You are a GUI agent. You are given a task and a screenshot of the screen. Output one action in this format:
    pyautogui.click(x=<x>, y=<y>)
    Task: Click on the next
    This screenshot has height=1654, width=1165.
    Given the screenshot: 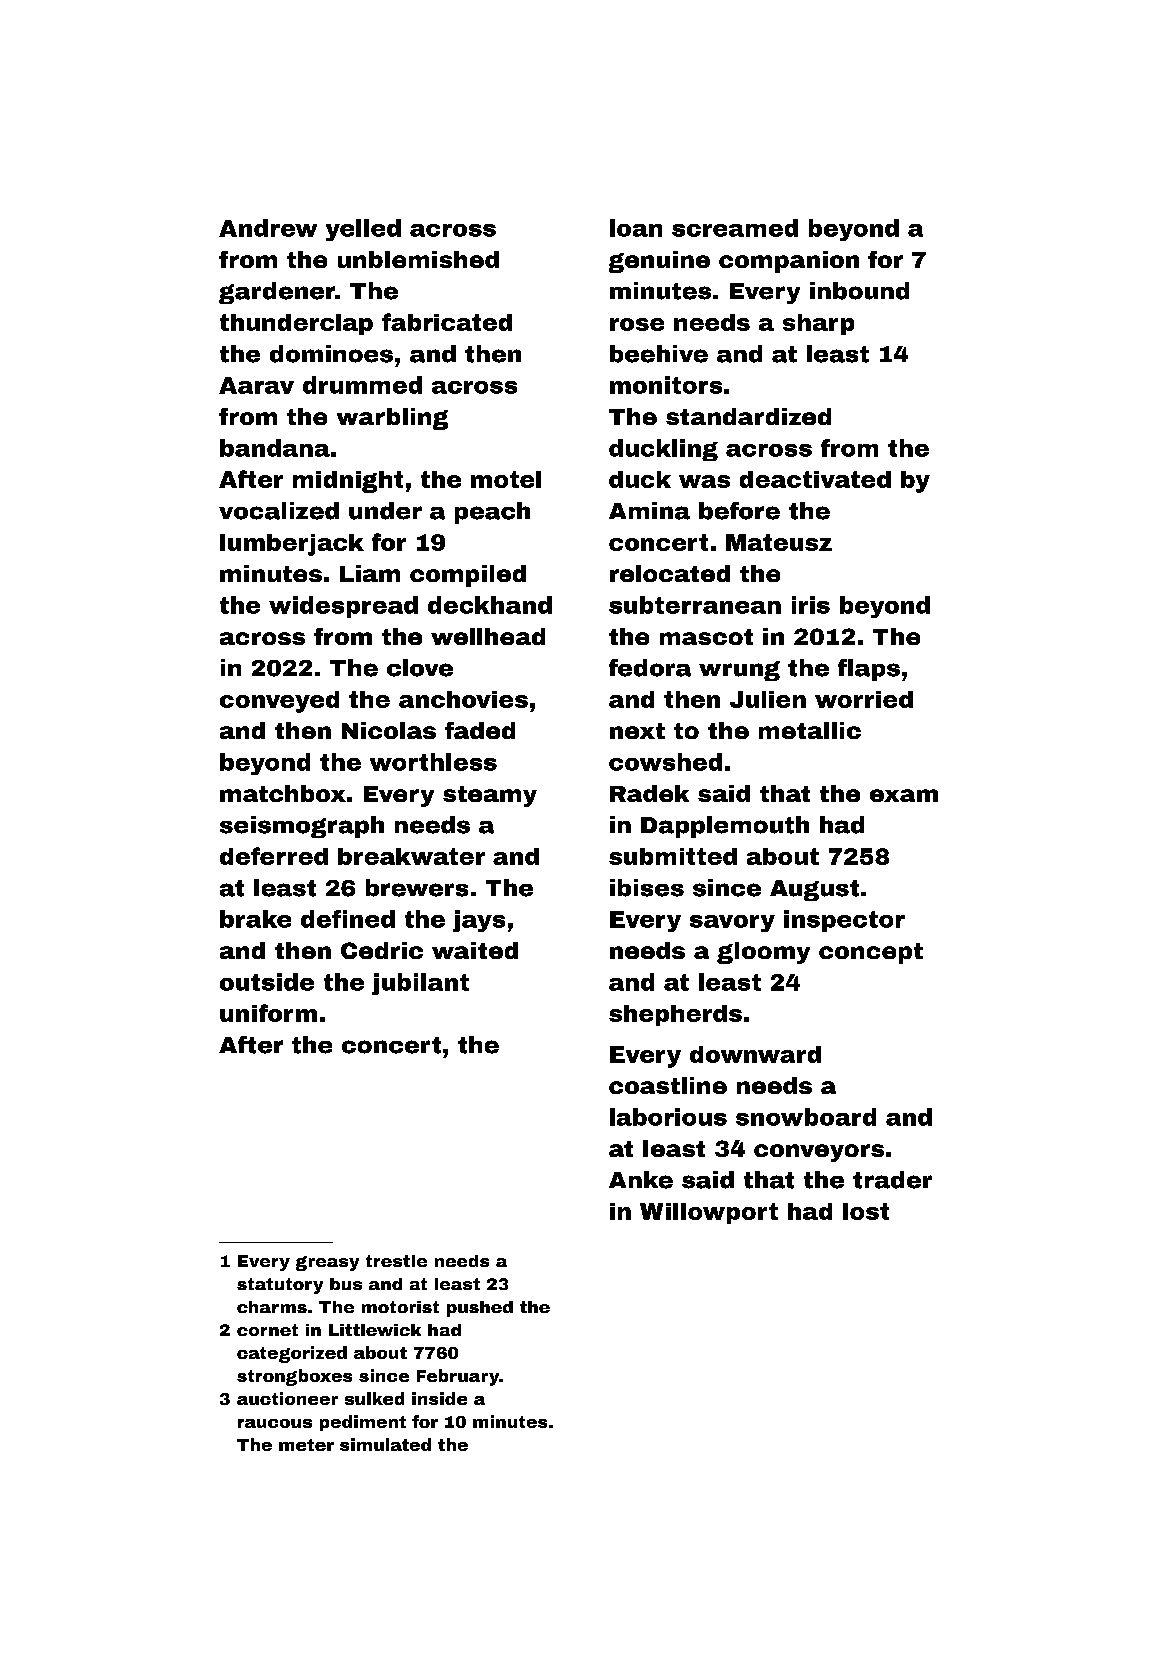 What is the action you would take?
    pyautogui.click(x=637, y=731)
